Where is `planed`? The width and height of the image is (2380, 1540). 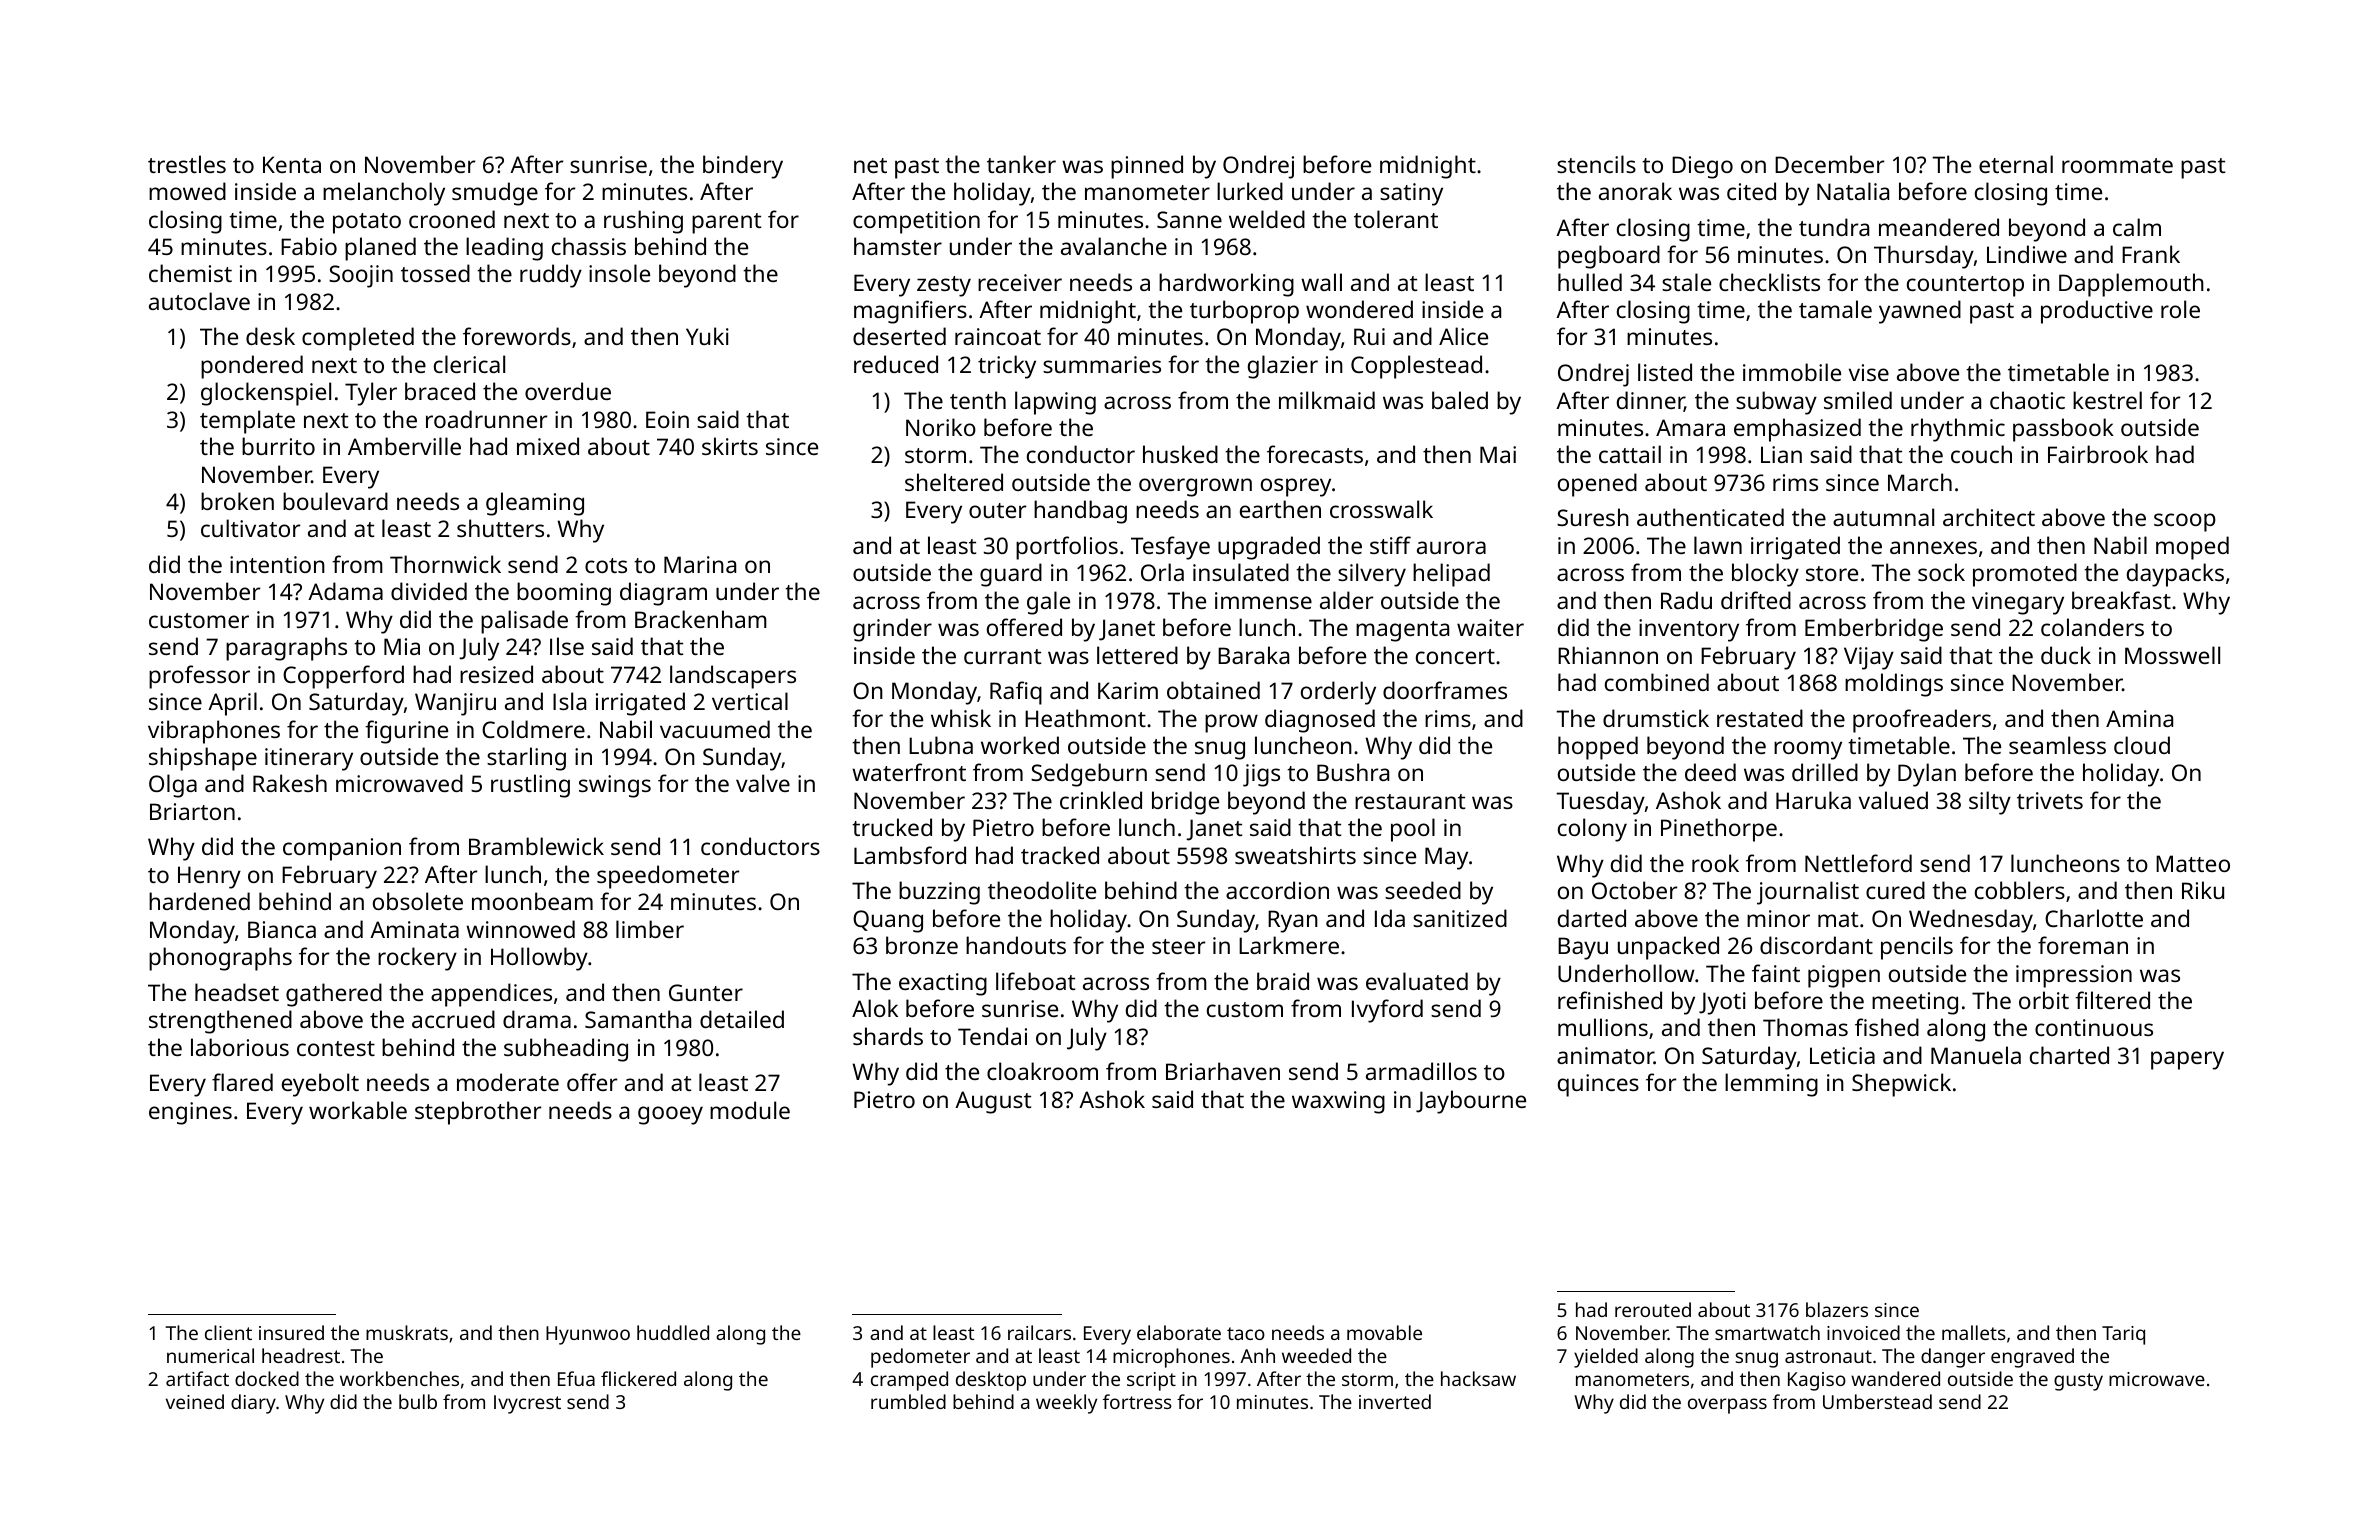 planed is located at coordinates (380, 249).
